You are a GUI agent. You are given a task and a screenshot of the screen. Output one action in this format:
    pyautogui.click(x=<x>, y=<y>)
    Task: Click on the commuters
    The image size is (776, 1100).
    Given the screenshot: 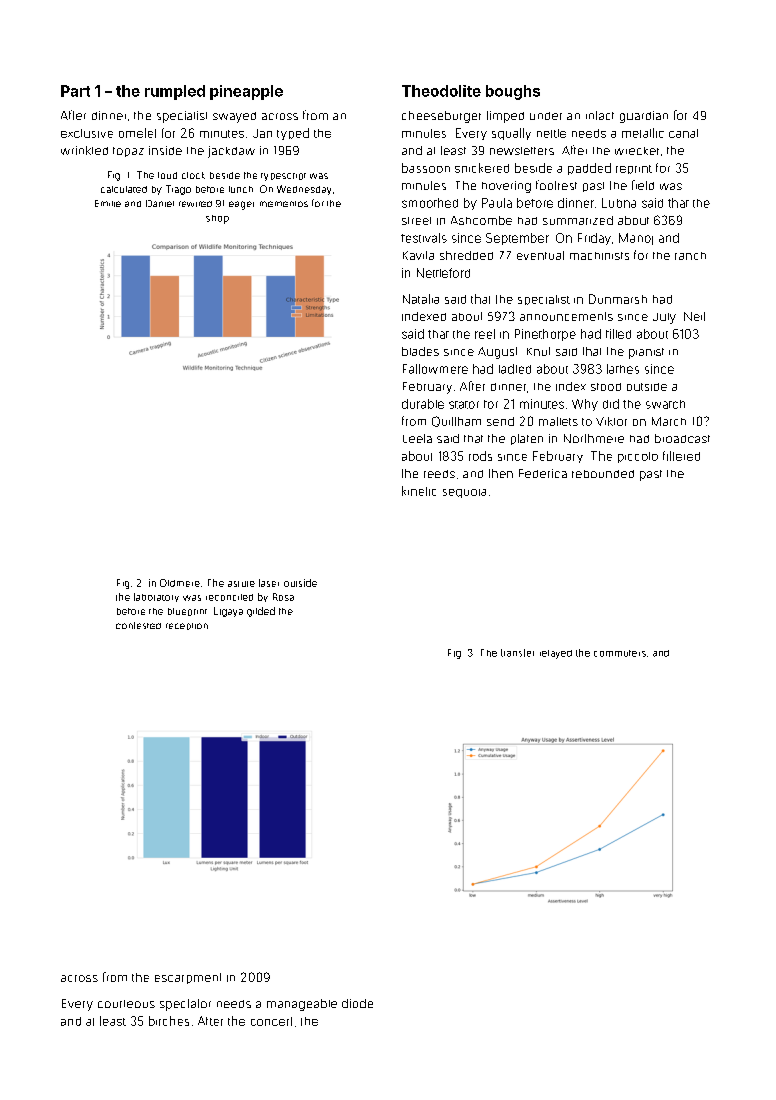 What is the action you would take?
    pyautogui.click(x=620, y=653)
